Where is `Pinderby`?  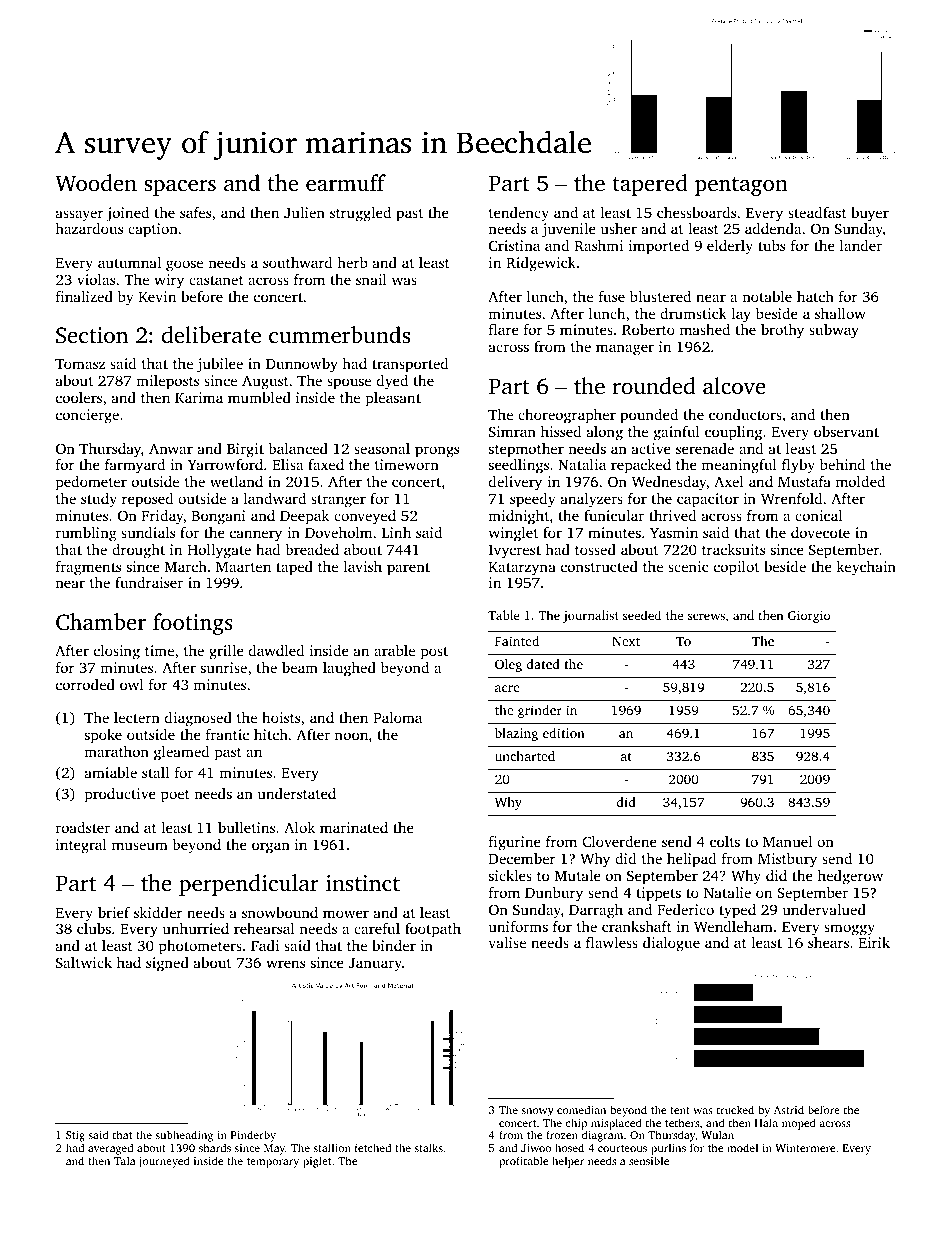
Pinderby is located at coordinates (253, 1136).
